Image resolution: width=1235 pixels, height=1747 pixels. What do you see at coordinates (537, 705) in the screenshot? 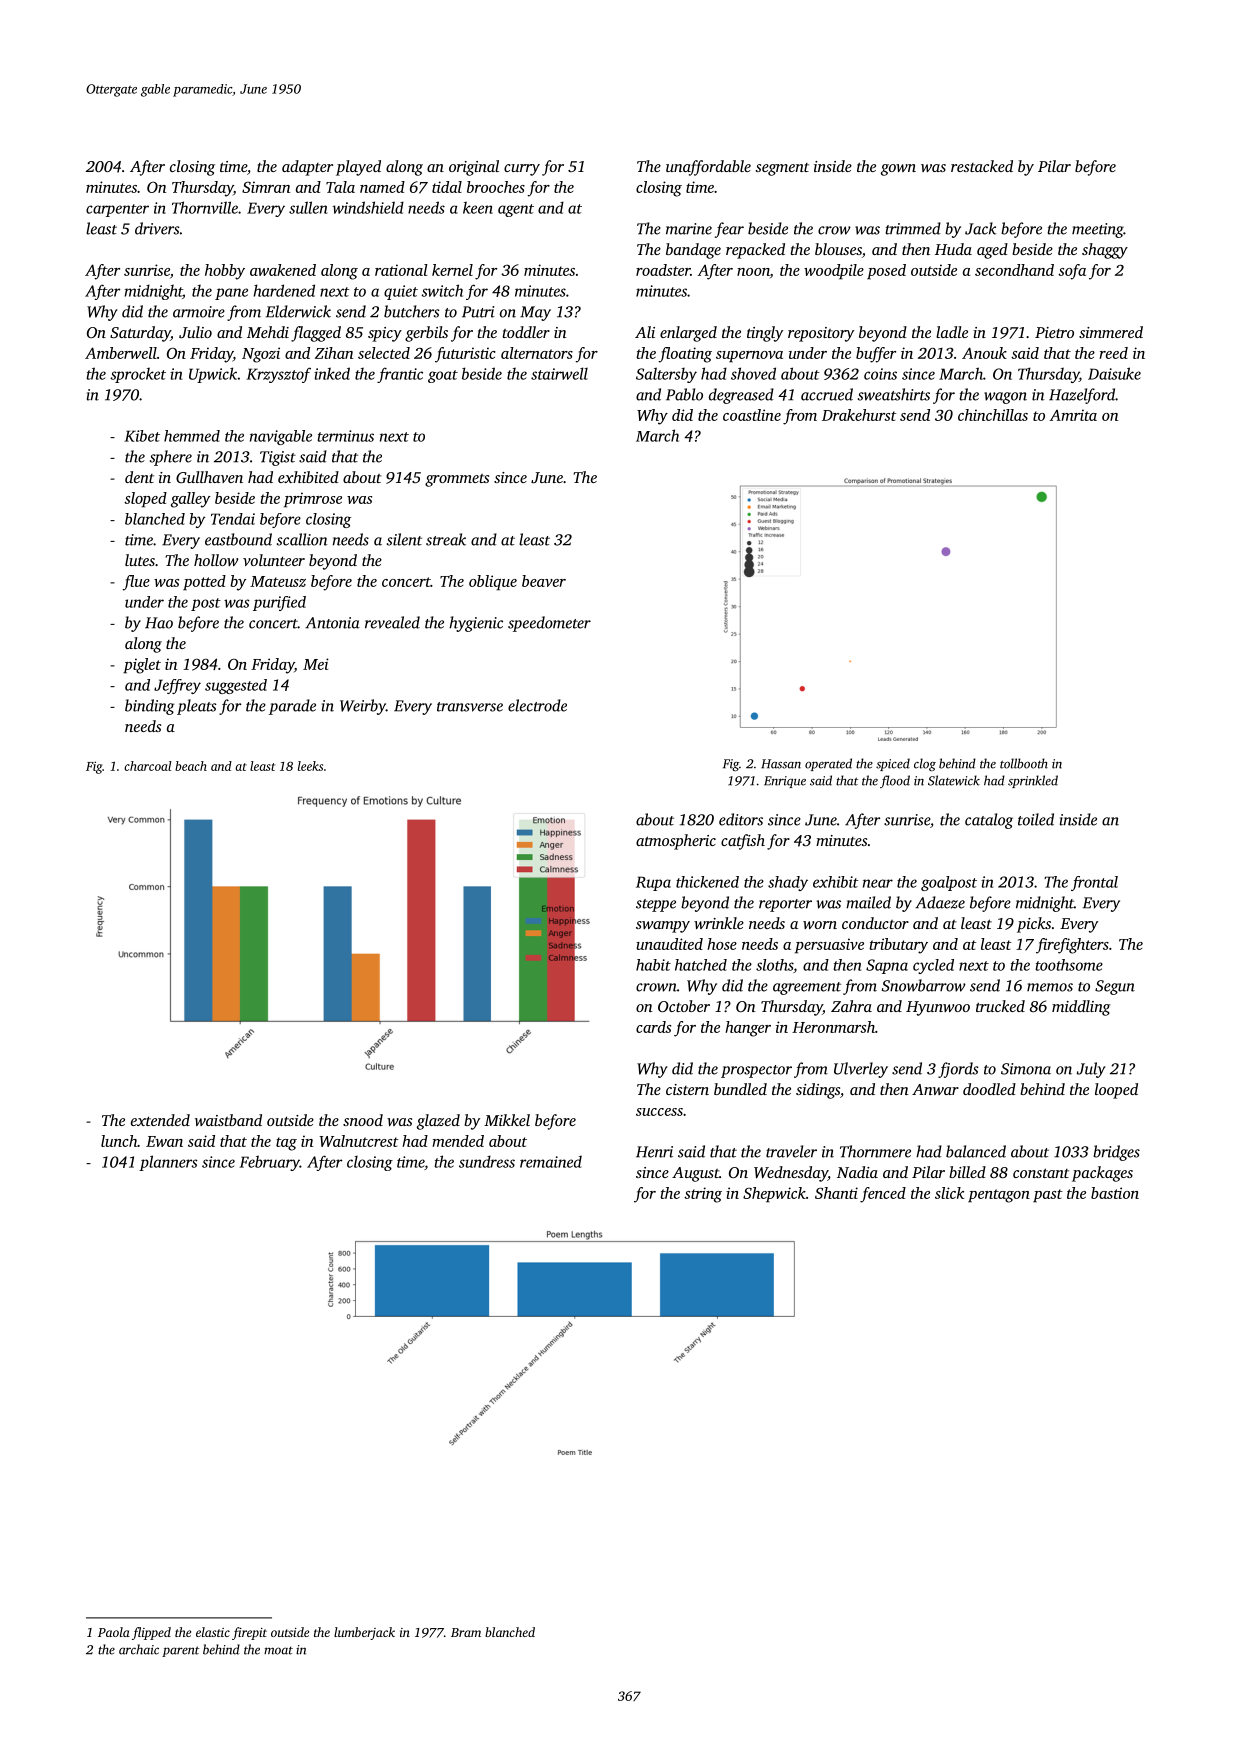
I see `electrode` at bounding box center [537, 705].
